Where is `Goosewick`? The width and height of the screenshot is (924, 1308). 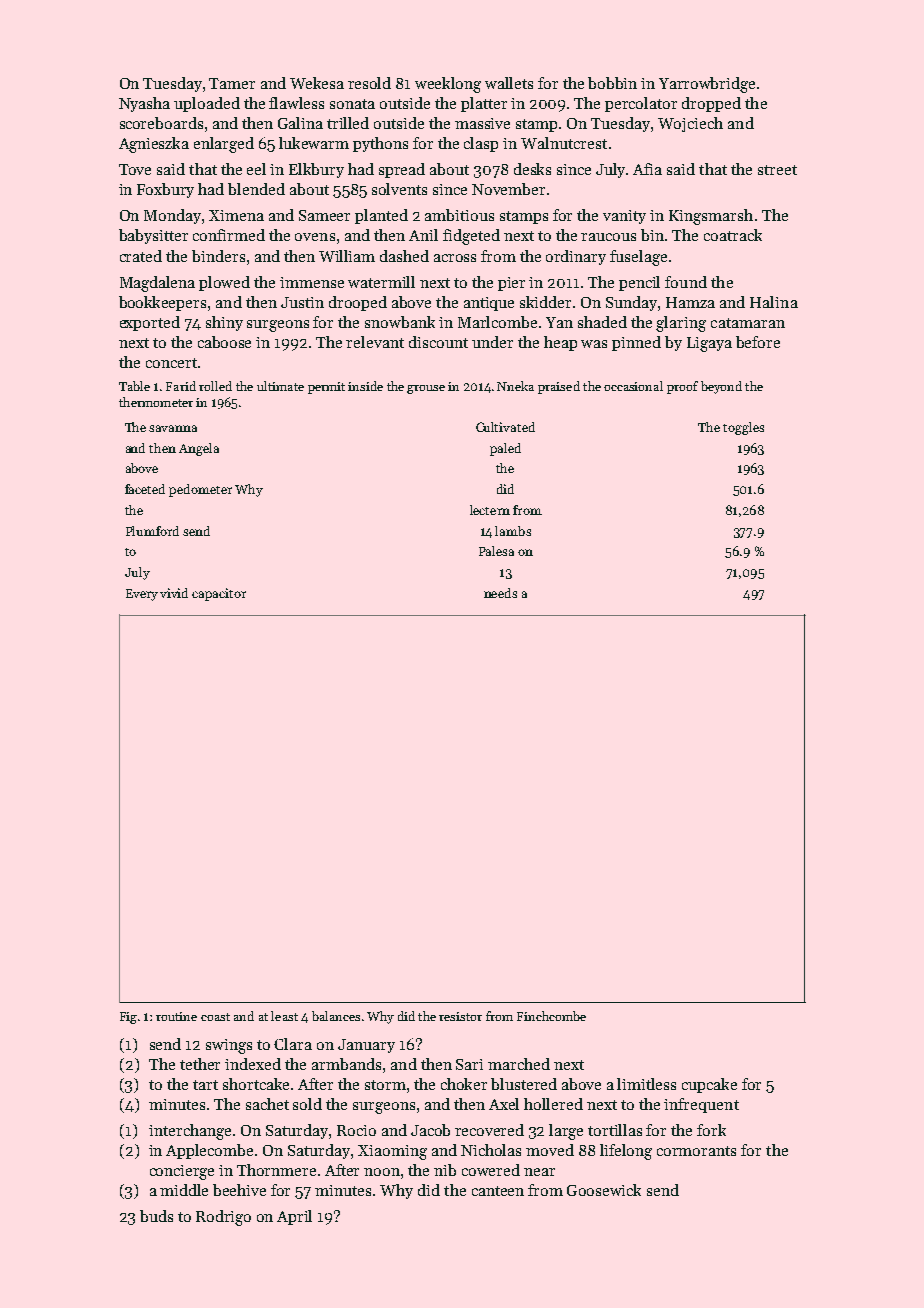 Goosewick is located at coordinates (604, 1190).
